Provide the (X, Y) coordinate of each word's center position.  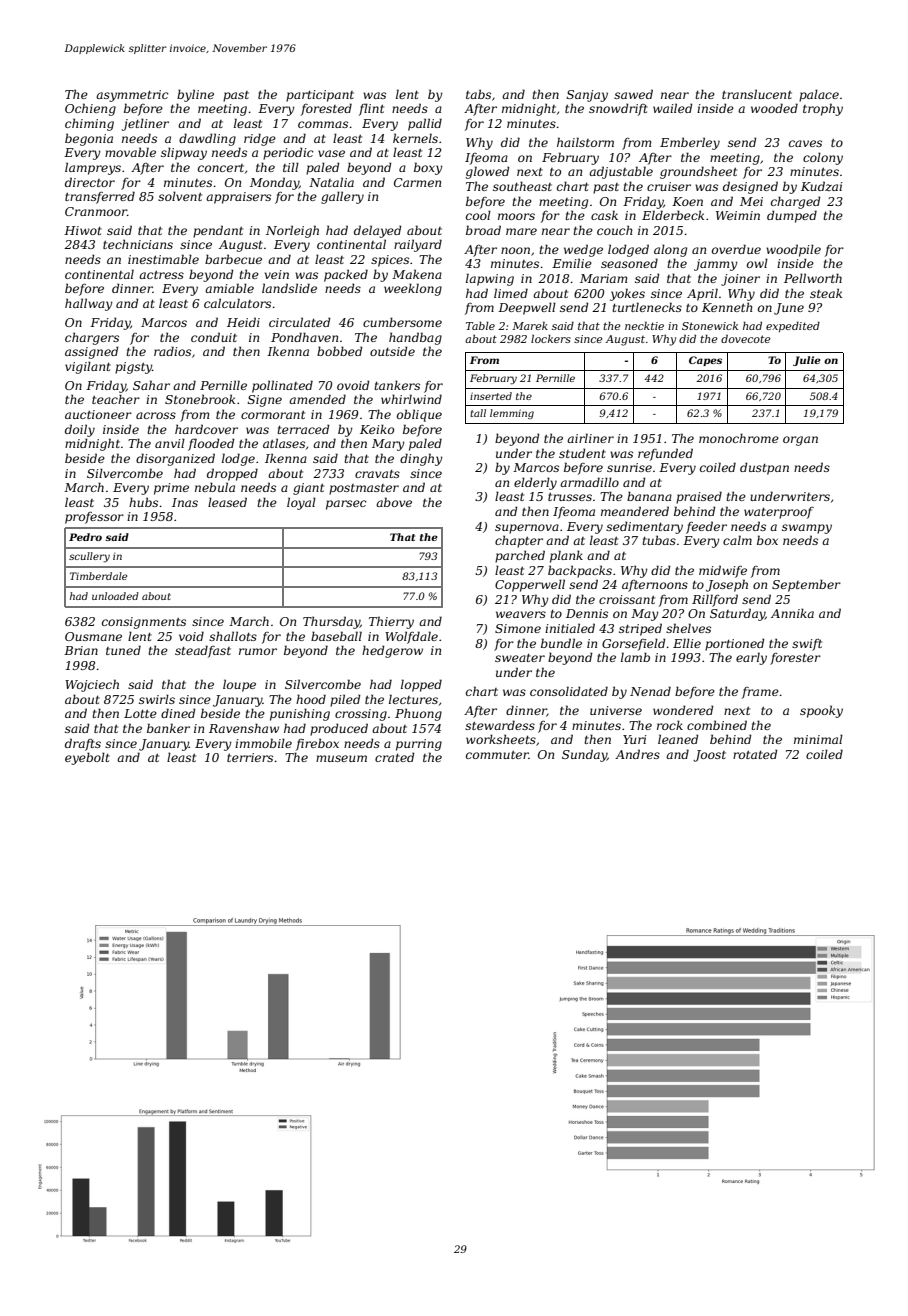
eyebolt (87, 758)
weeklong (413, 289)
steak (826, 293)
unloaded (115, 596)
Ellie (687, 643)
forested (326, 109)
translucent (757, 94)
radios (172, 351)
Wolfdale (411, 637)
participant (320, 96)
